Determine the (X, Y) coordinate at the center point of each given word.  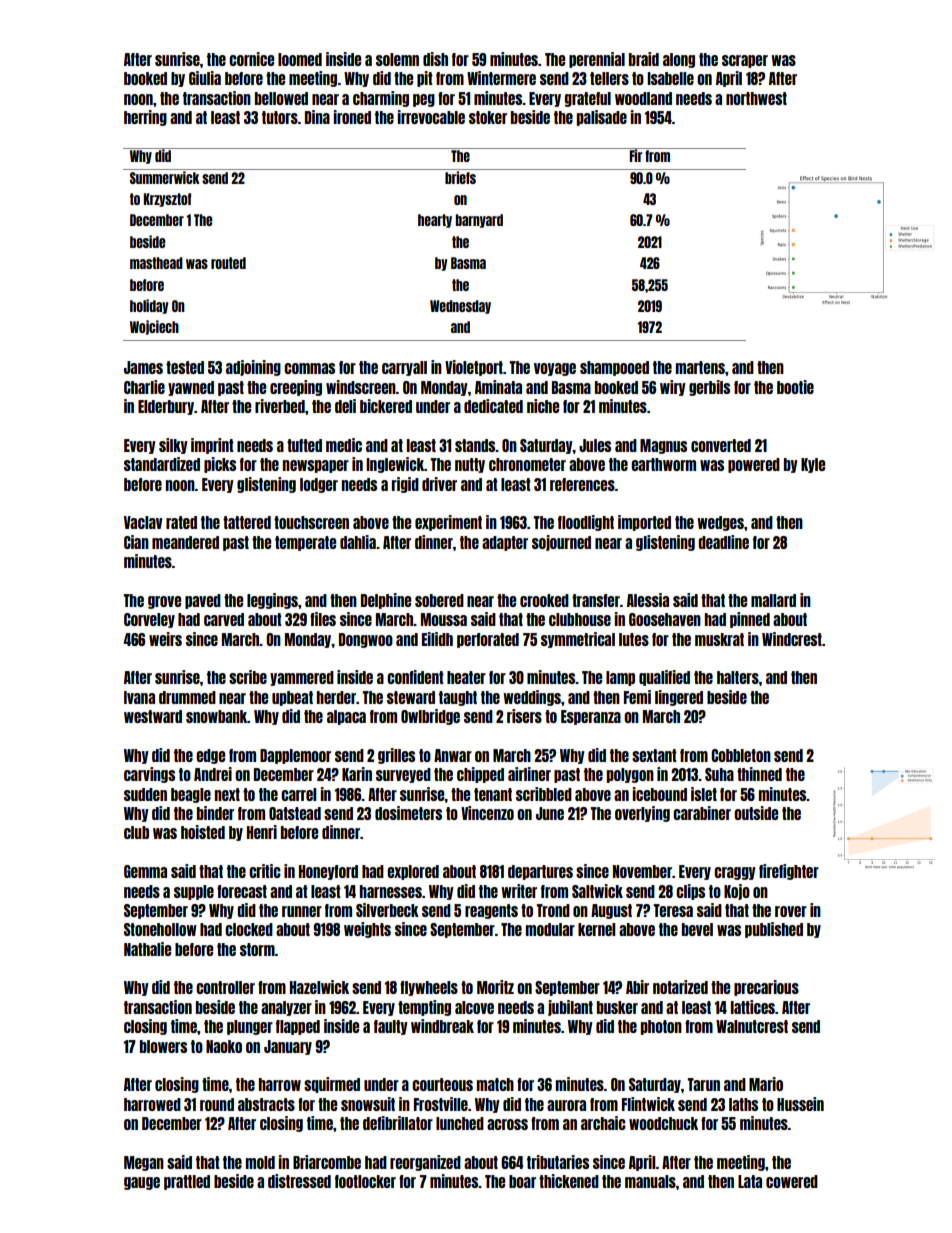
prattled (187, 1182)
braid (644, 59)
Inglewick (395, 465)
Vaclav (143, 522)
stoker (488, 117)
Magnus (663, 446)
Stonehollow (160, 929)
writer (519, 891)
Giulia (205, 78)
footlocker (365, 1181)
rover (791, 911)
